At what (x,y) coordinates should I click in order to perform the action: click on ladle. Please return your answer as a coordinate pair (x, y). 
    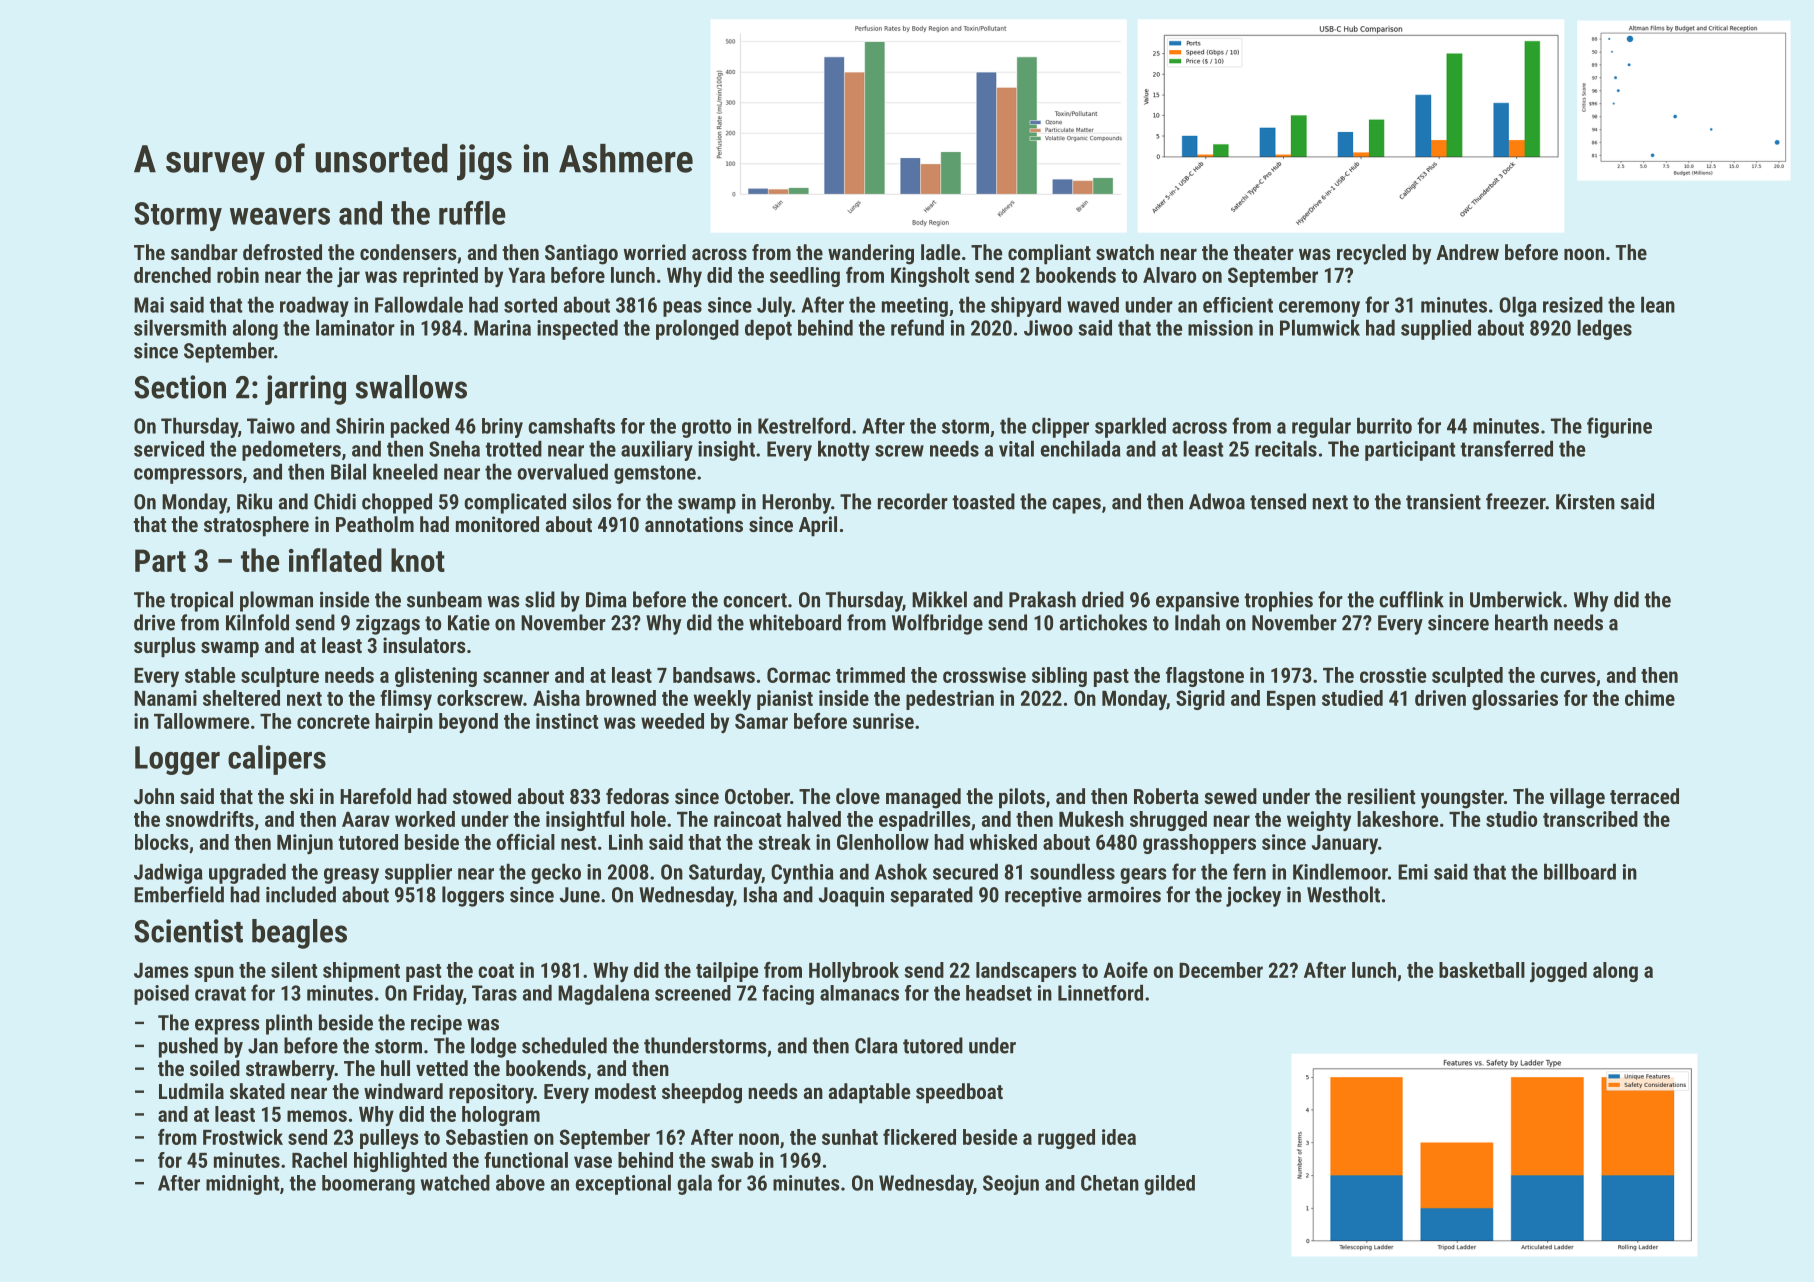
    Looking at the image, I should click on (940, 252).
